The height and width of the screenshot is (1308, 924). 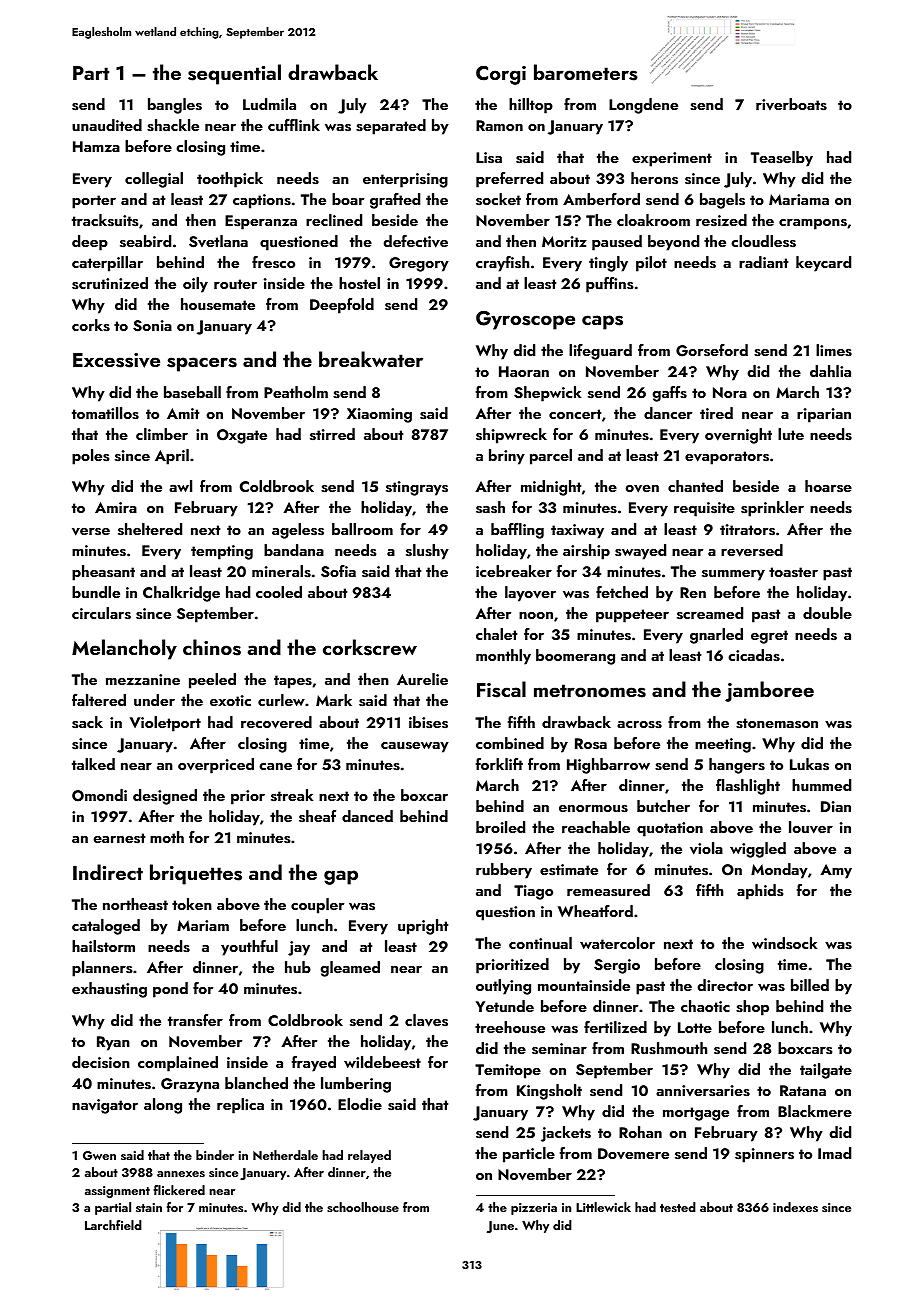 I want to click on barometers, so click(x=586, y=72).
